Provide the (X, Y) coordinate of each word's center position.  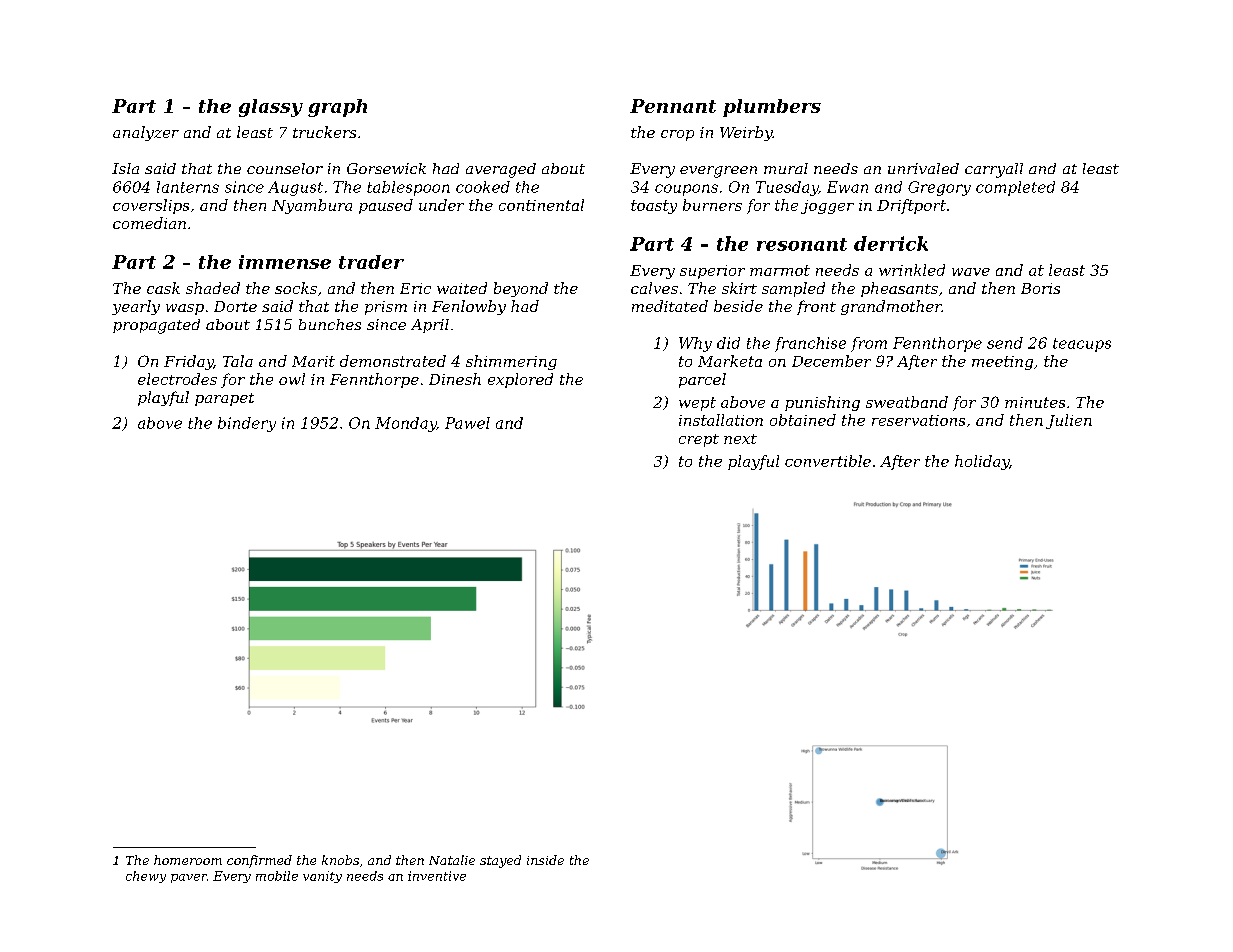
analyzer (146, 133)
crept (699, 440)
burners (712, 205)
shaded (213, 288)
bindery (247, 424)
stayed (500, 861)
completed (1015, 188)
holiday (982, 462)
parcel (702, 380)
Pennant (673, 106)
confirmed (259, 861)
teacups (1082, 345)
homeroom (188, 860)
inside (545, 860)
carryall (994, 170)
